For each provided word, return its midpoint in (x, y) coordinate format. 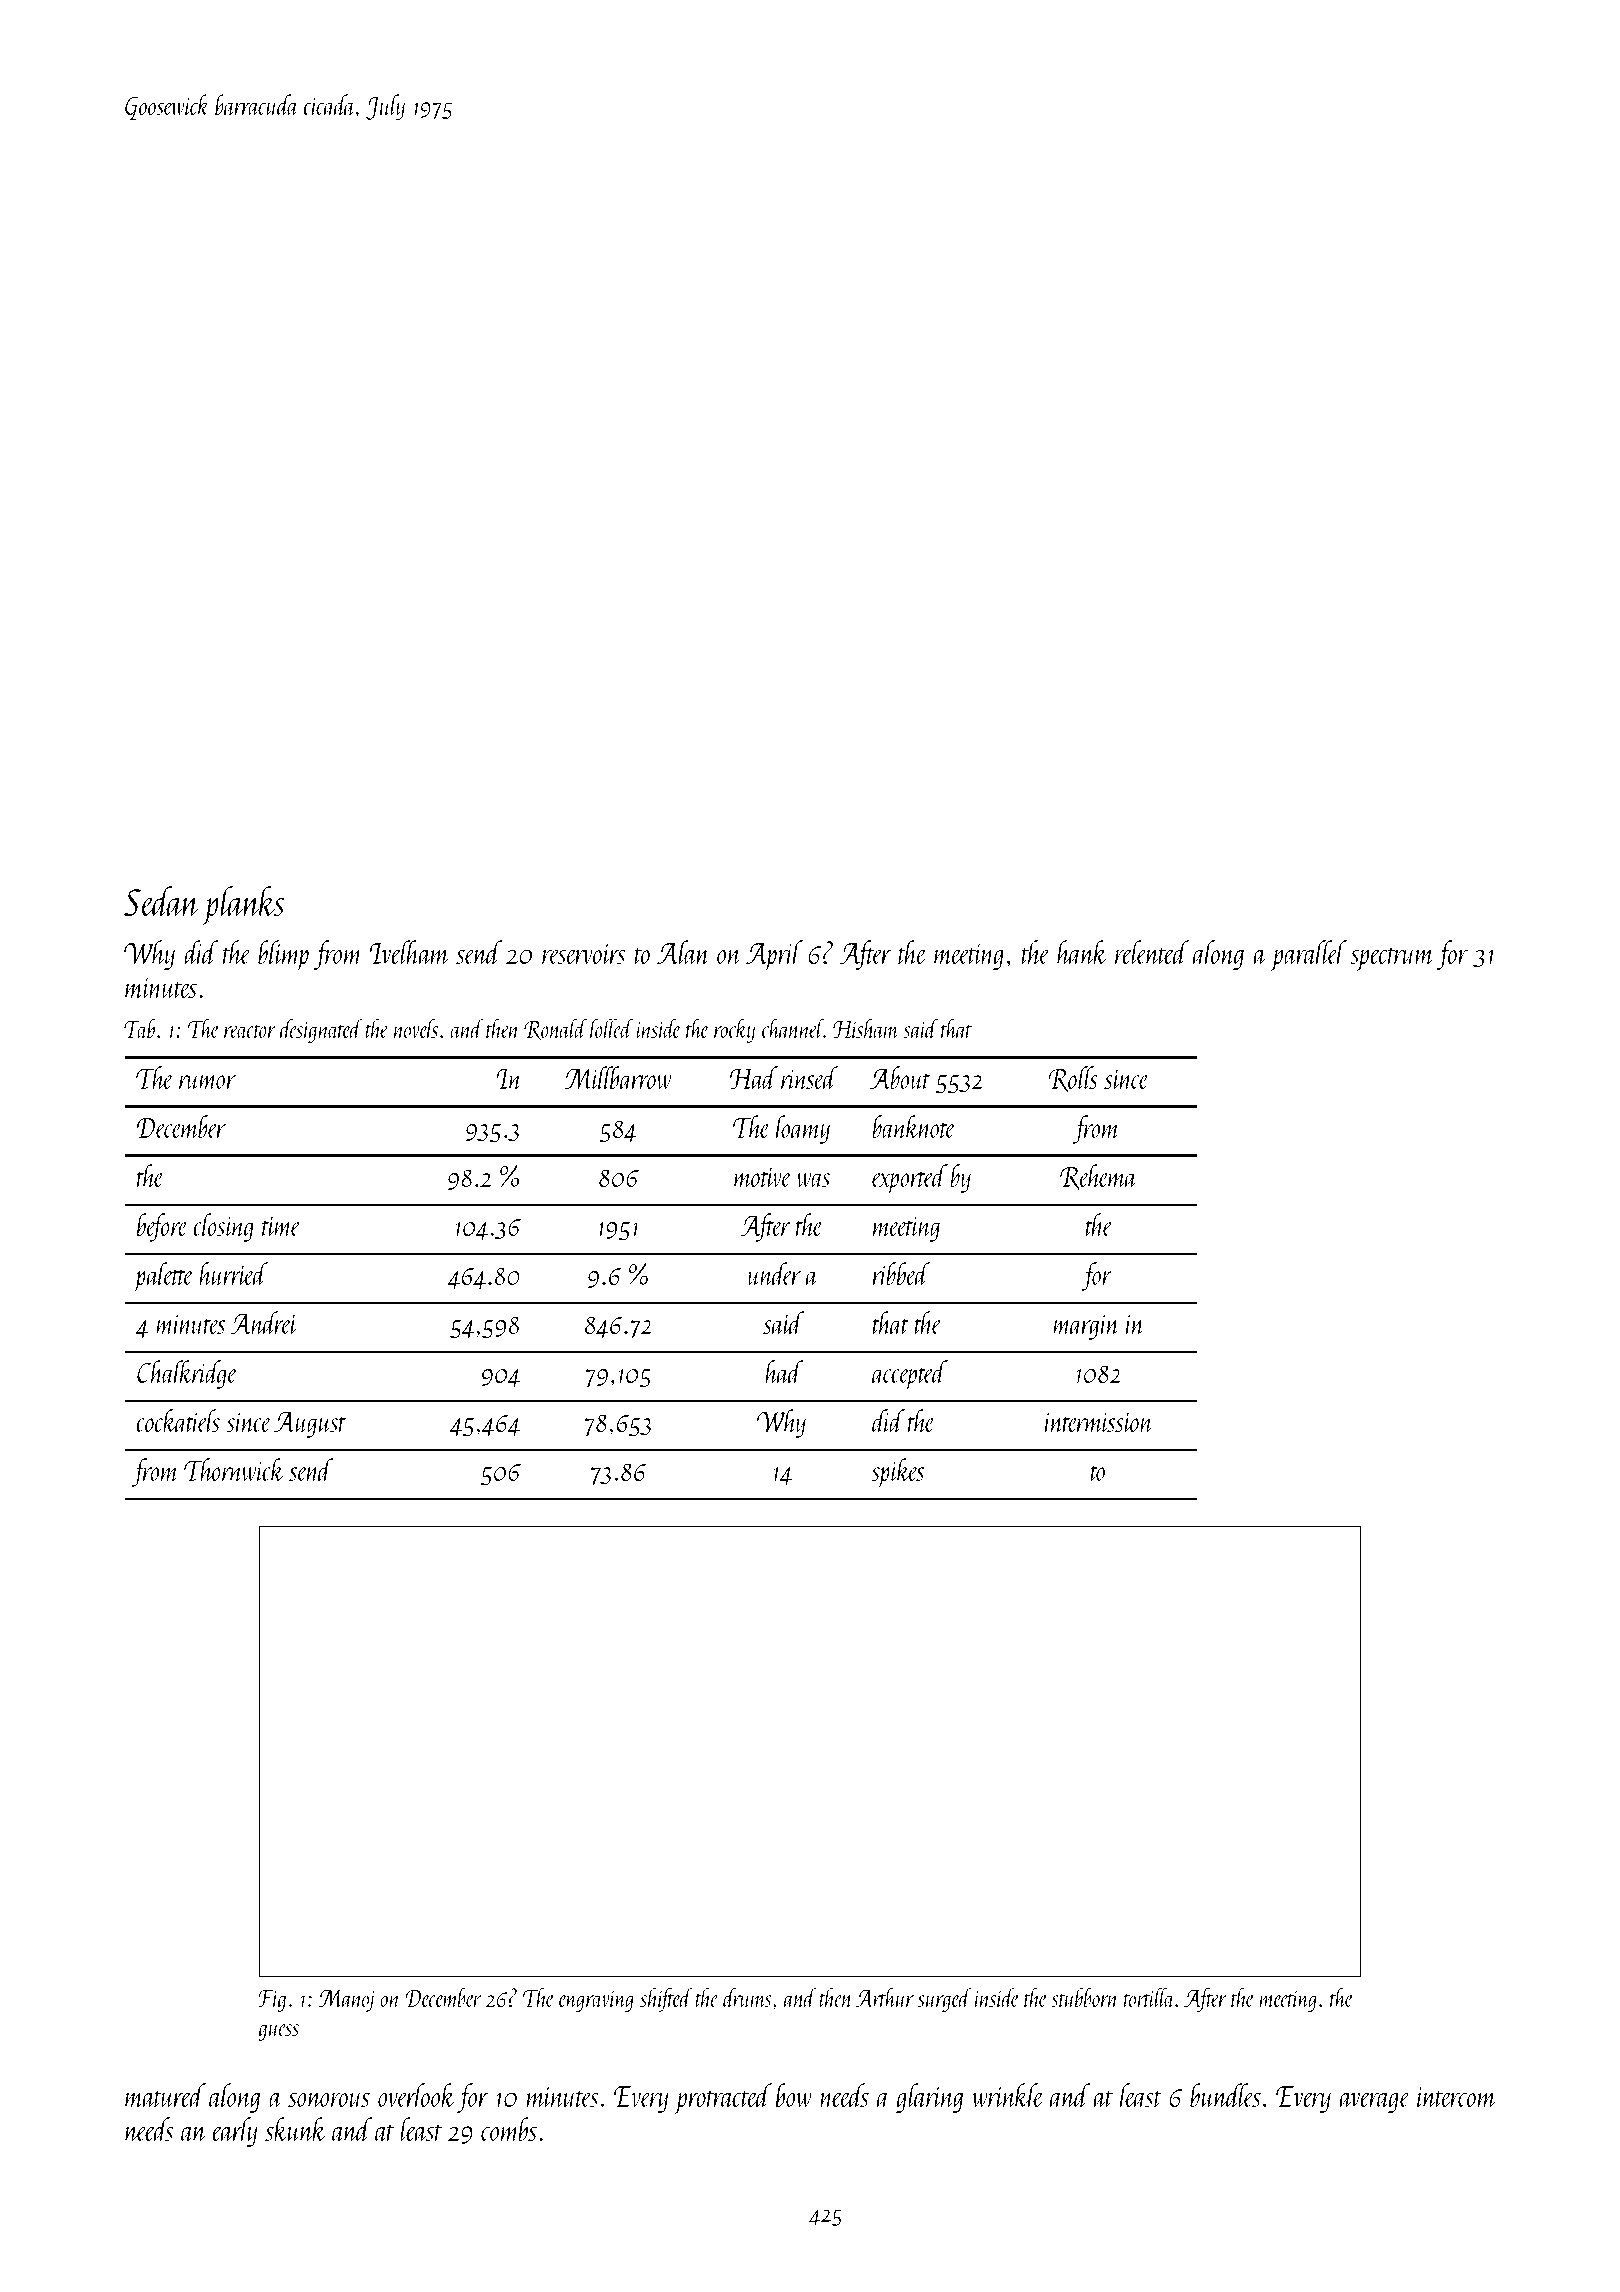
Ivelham (409, 952)
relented (1152, 952)
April (774, 955)
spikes (897, 1473)
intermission (1099, 1422)
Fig (272, 2001)
